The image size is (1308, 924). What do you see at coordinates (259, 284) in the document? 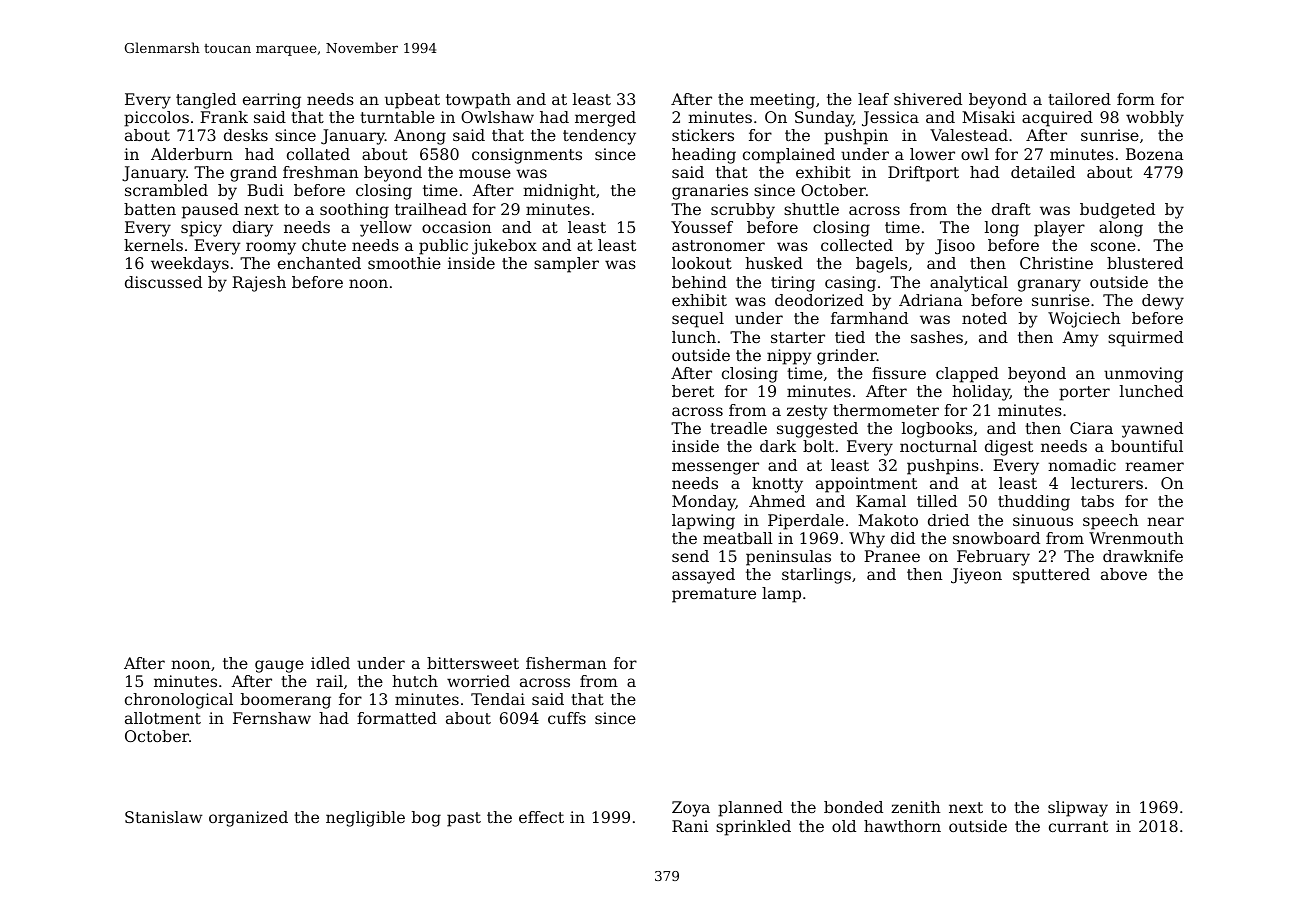
I see `Rajesh` at bounding box center [259, 284].
